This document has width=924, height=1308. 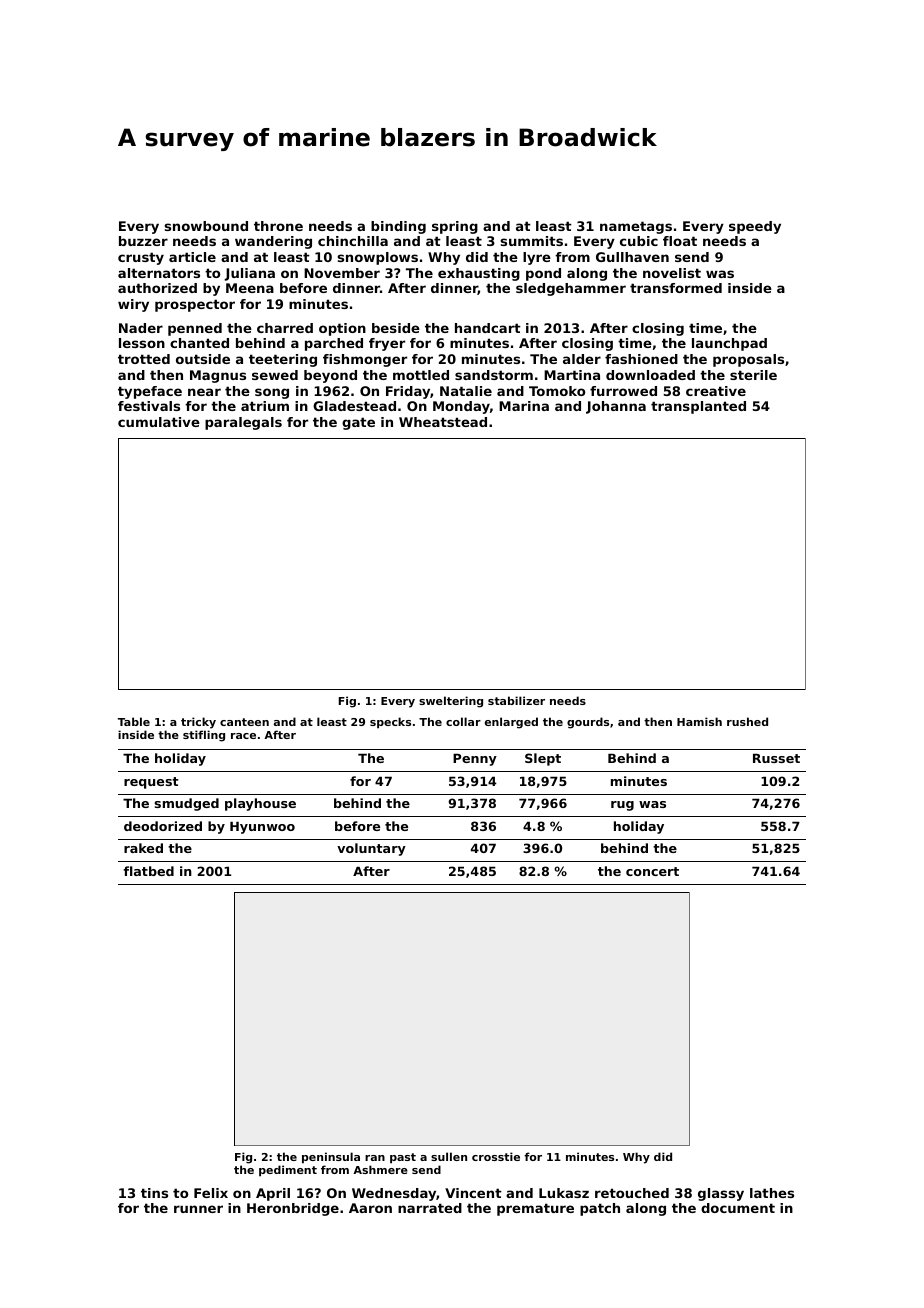 What do you see at coordinates (403, 1158) in the document?
I see `past` at bounding box center [403, 1158].
